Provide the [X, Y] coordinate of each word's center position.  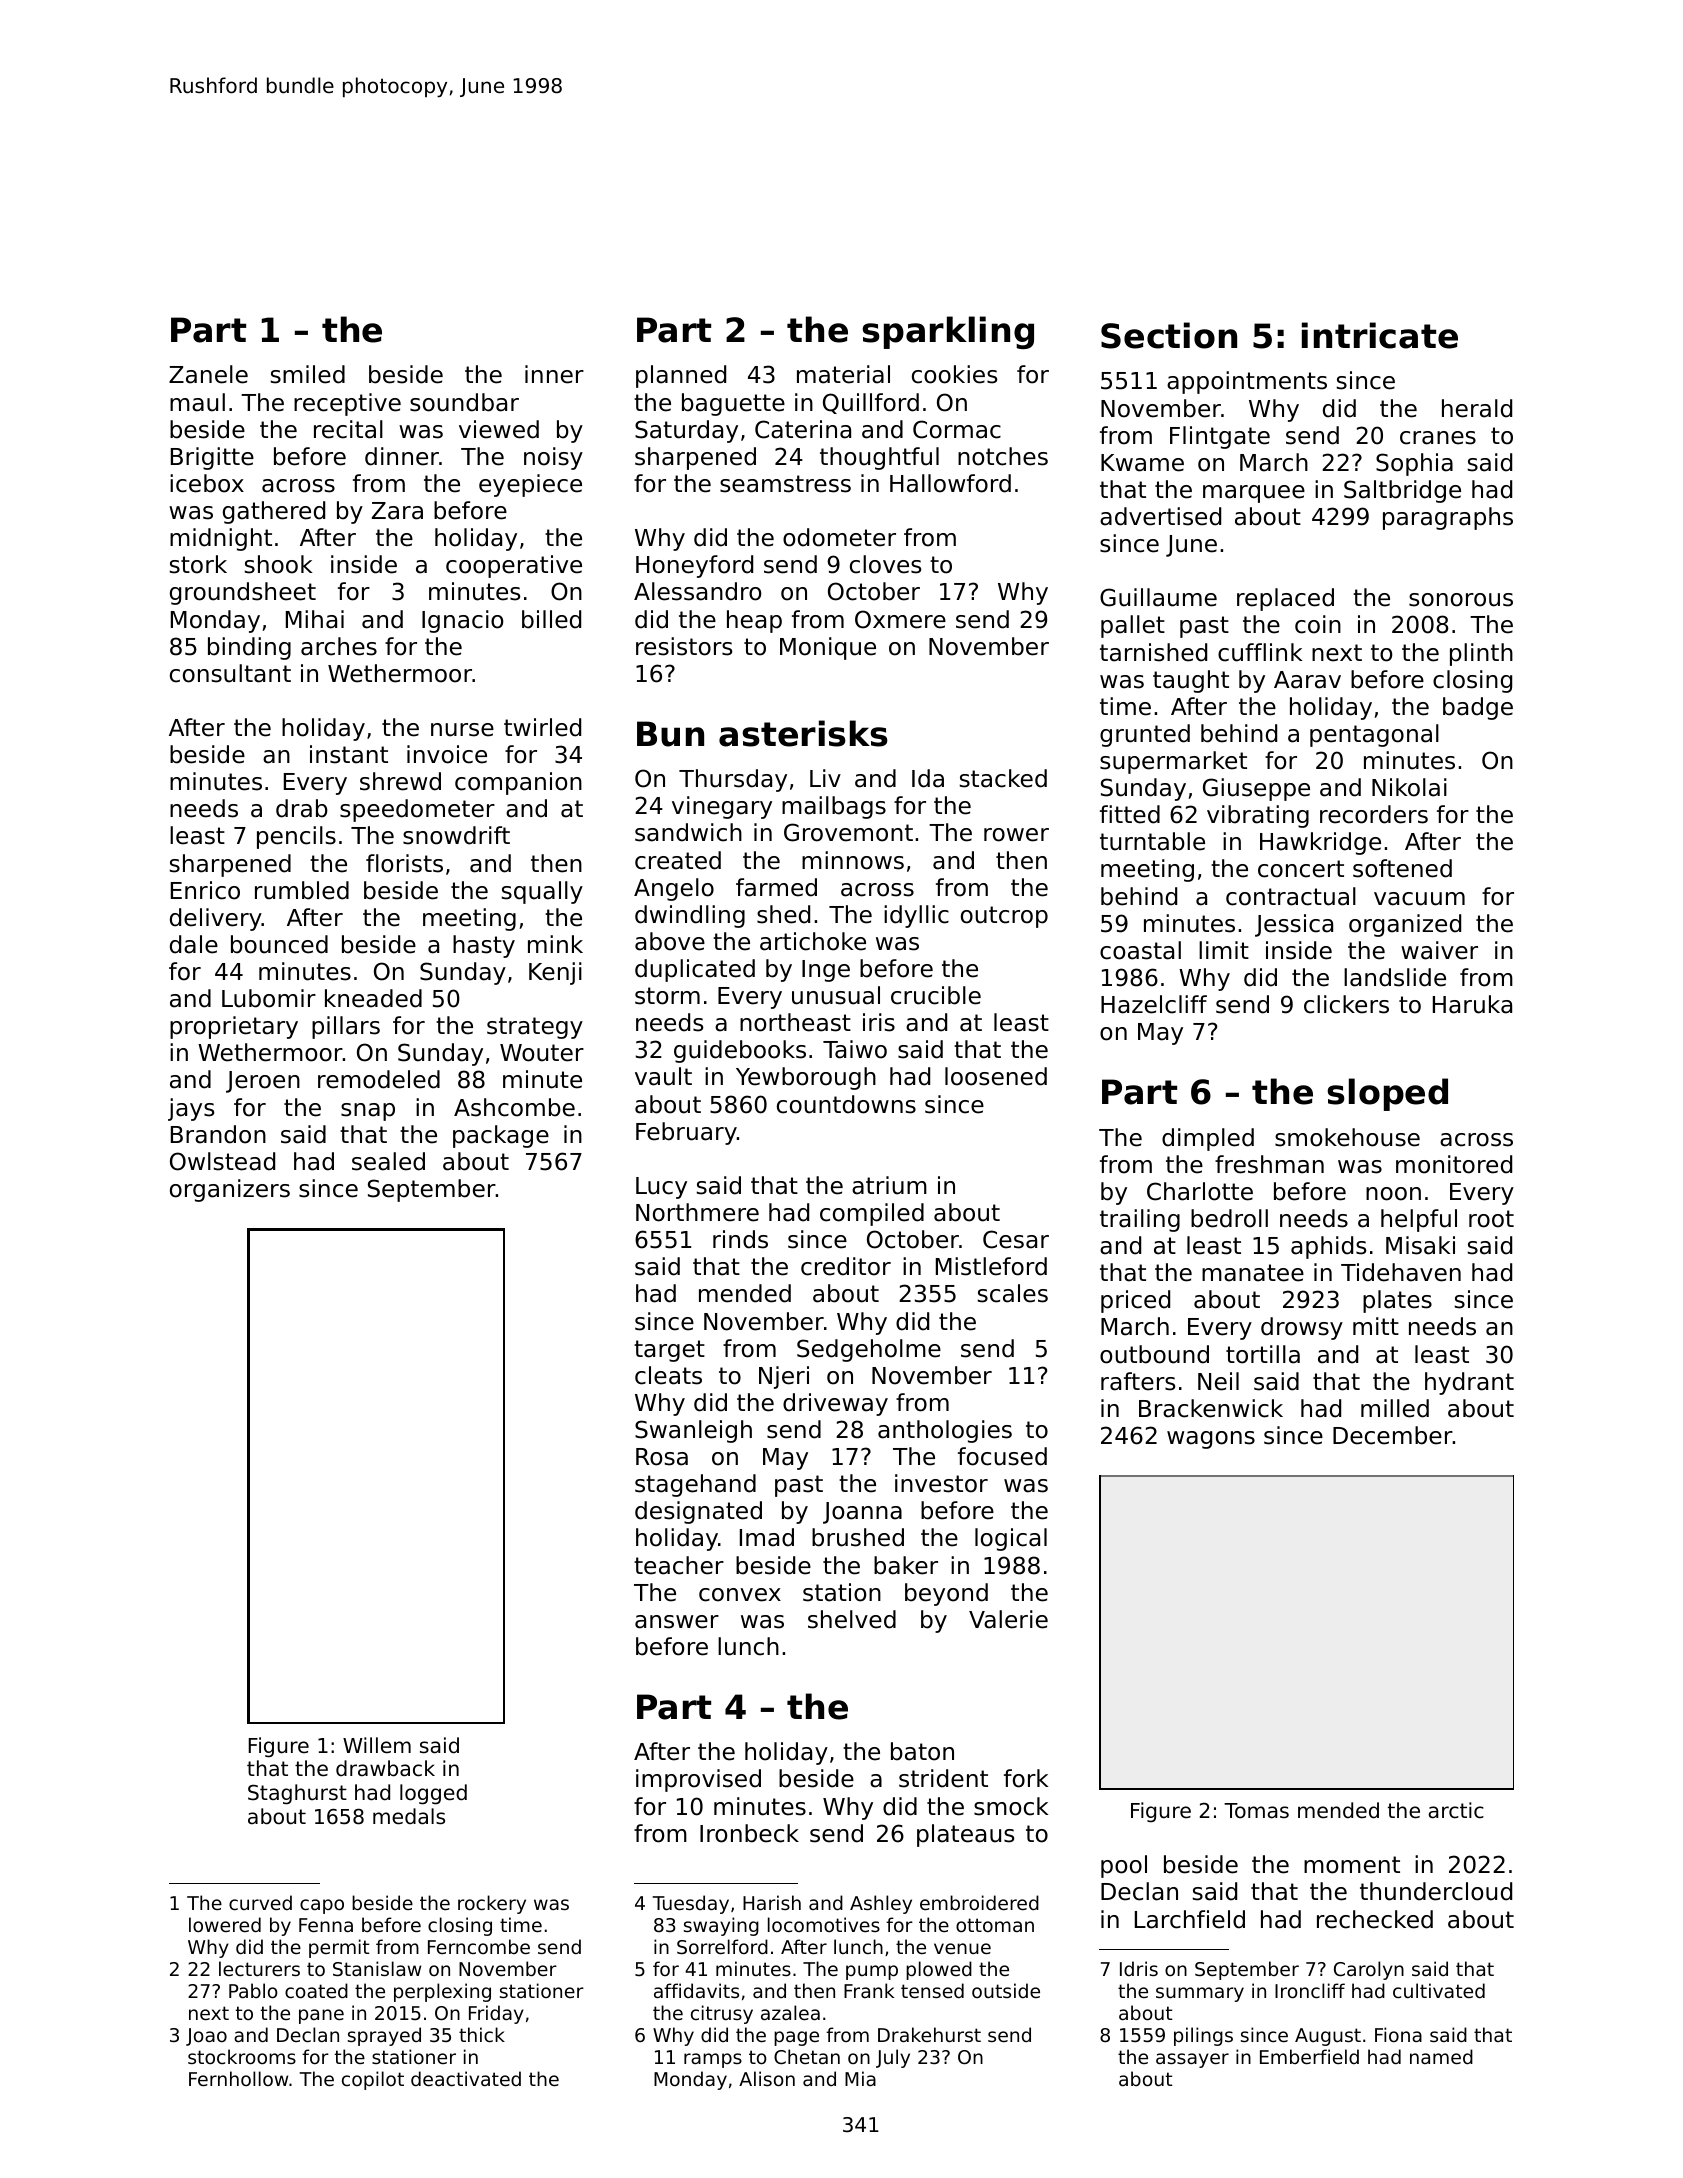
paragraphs [1448, 518]
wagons [1211, 1440]
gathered [274, 512]
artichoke [813, 941]
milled [1395, 1408]
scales [1013, 1293]
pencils [296, 837]
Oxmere [900, 619]
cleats [668, 1375]
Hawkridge [1320, 843]
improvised [698, 1780]
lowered [225, 1924]
